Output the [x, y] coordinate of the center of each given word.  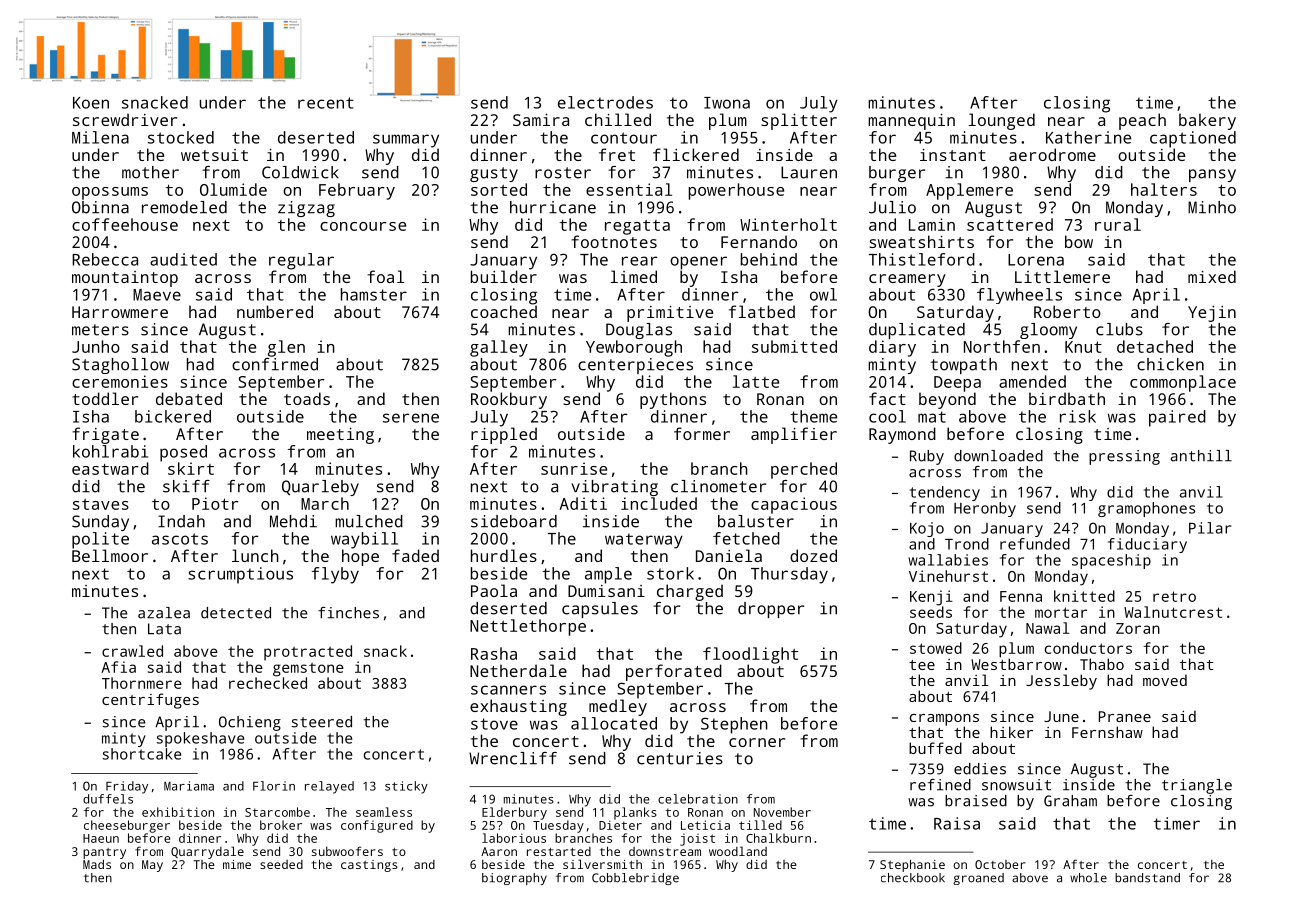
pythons [673, 400]
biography [514, 879]
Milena [100, 137]
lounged [1002, 121]
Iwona [727, 103]
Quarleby [320, 488]
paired [1177, 418]
